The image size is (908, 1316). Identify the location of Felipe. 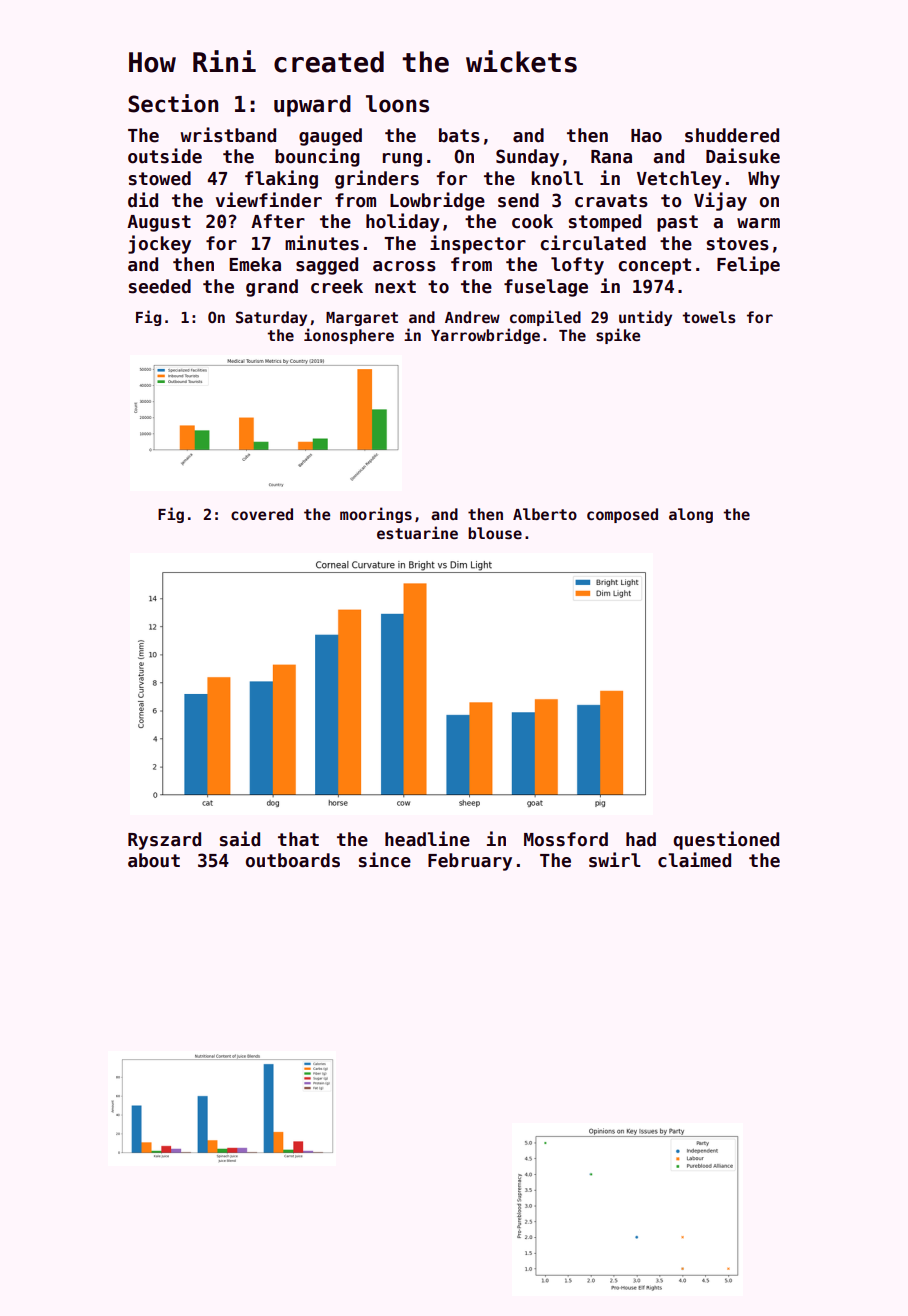
(748, 265).
